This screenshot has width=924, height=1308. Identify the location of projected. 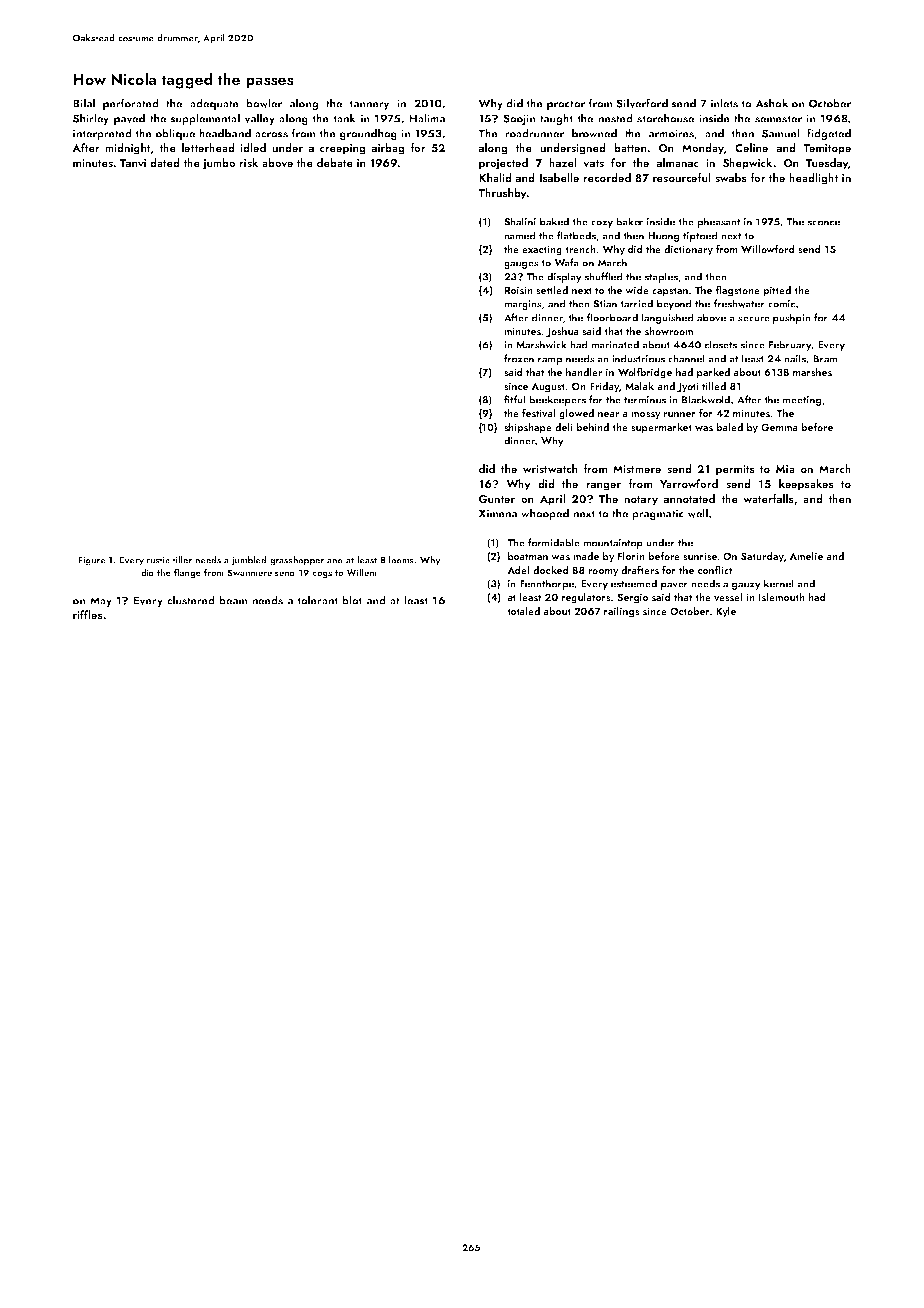
(503, 164).
